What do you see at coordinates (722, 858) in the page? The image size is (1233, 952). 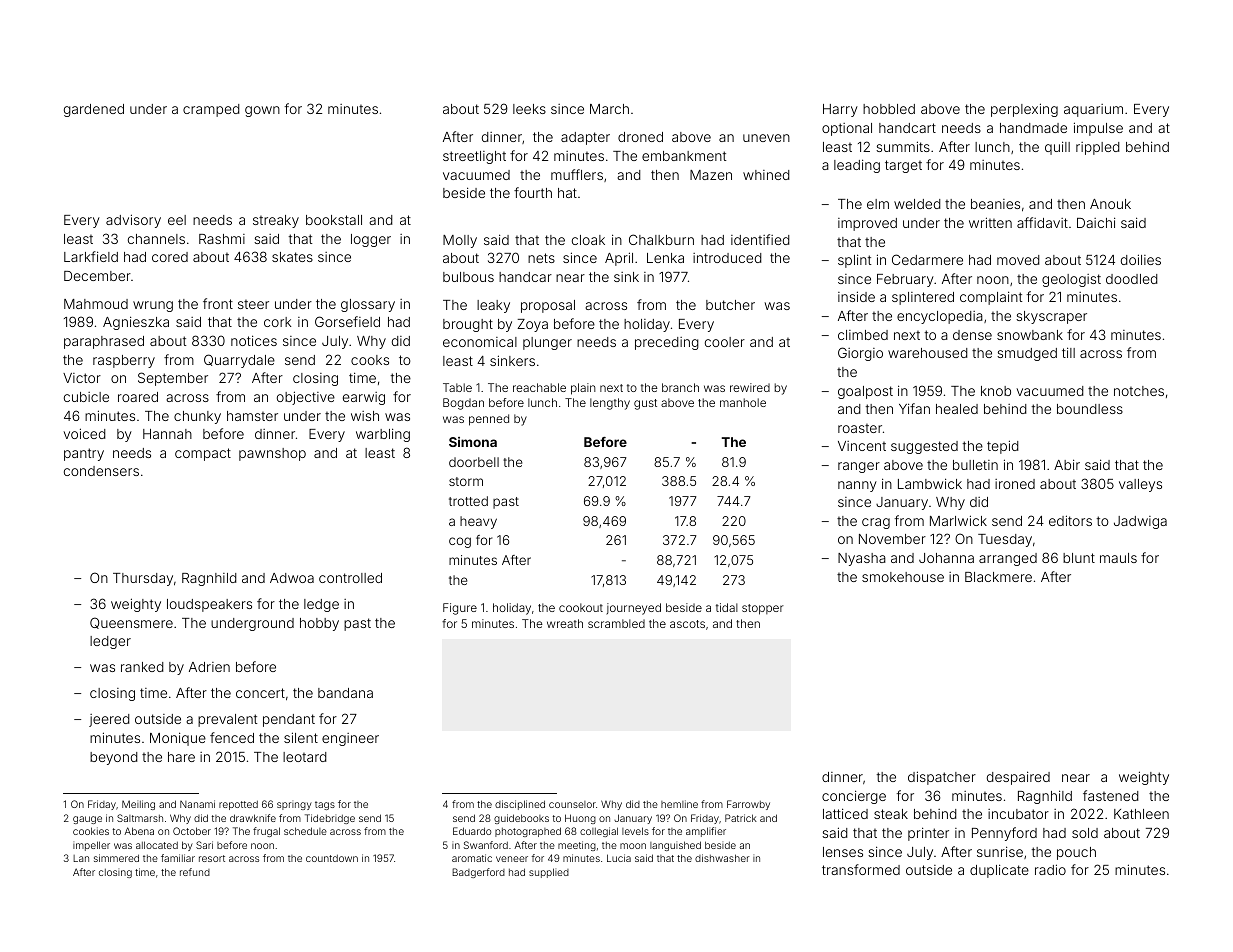 I see `dishwasher` at bounding box center [722, 858].
